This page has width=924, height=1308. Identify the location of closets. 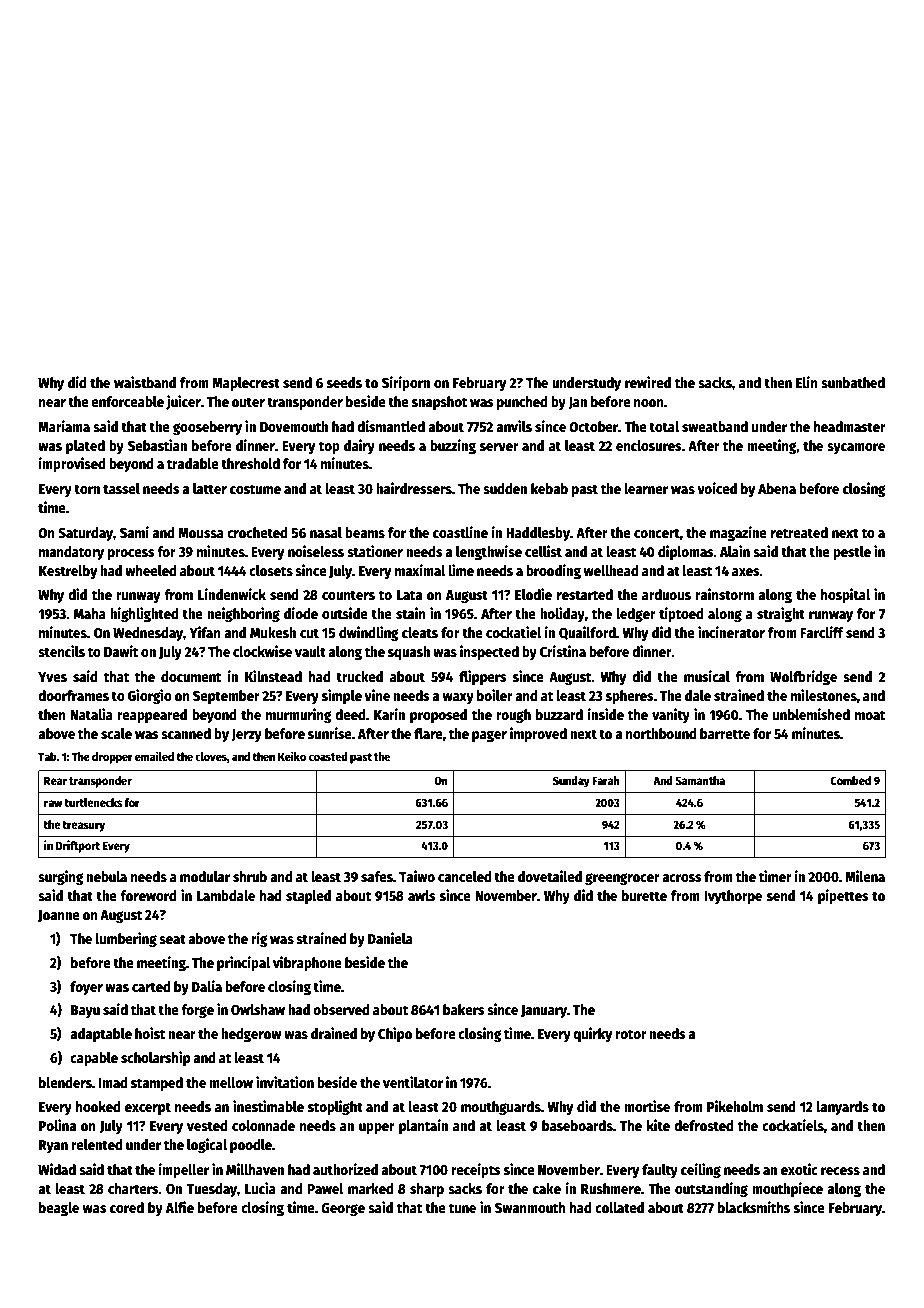
(271, 570).
